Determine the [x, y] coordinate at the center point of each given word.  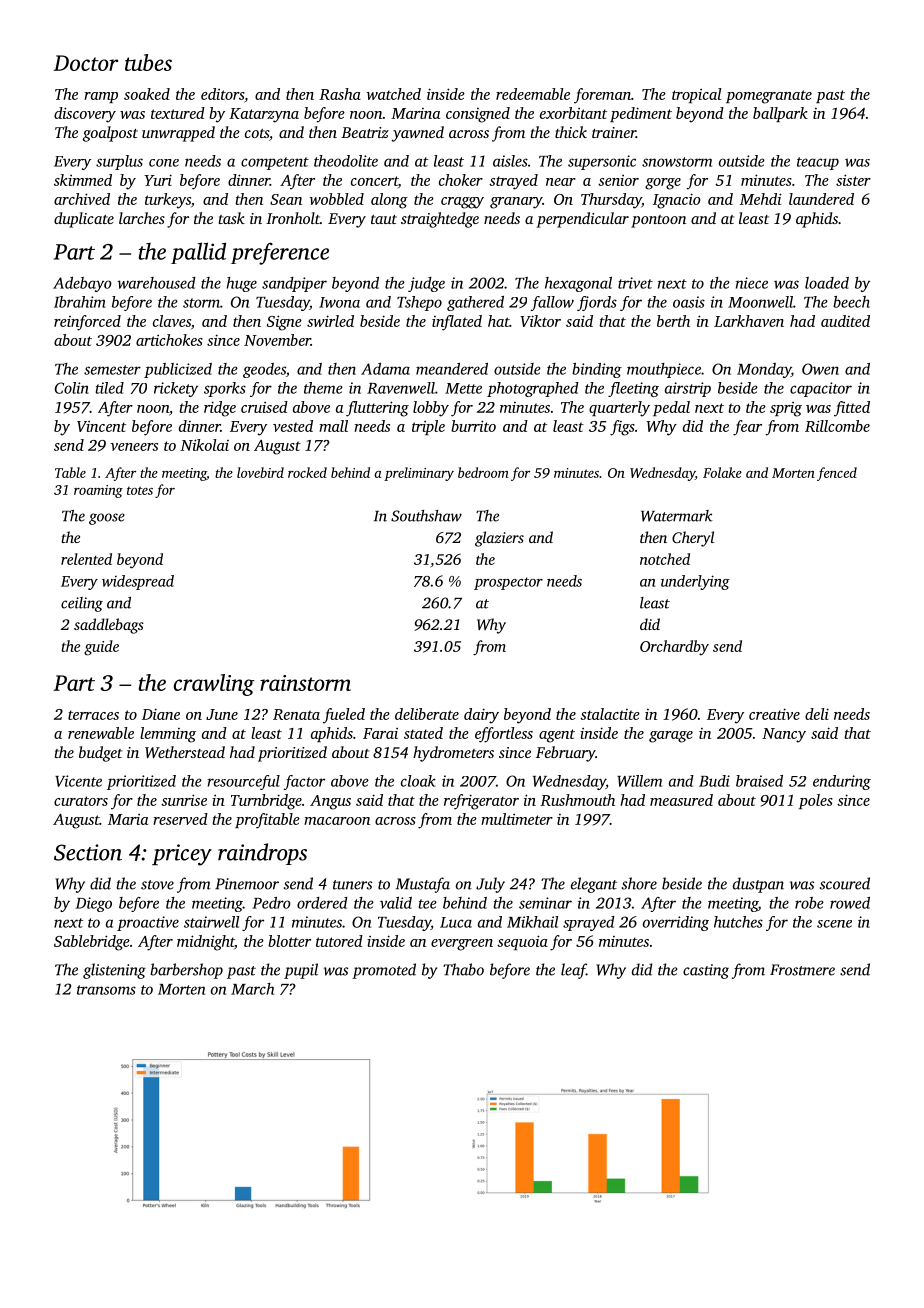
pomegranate [769, 97]
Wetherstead [185, 752]
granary [516, 203]
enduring [842, 782]
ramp [101, 97]
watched [393, 94]
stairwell [211, 922]
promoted [384, 971]
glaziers [499, 539]
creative [774, 714]
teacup [818, 163]
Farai [380, 733]
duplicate [84, 220]
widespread [138, 582]
